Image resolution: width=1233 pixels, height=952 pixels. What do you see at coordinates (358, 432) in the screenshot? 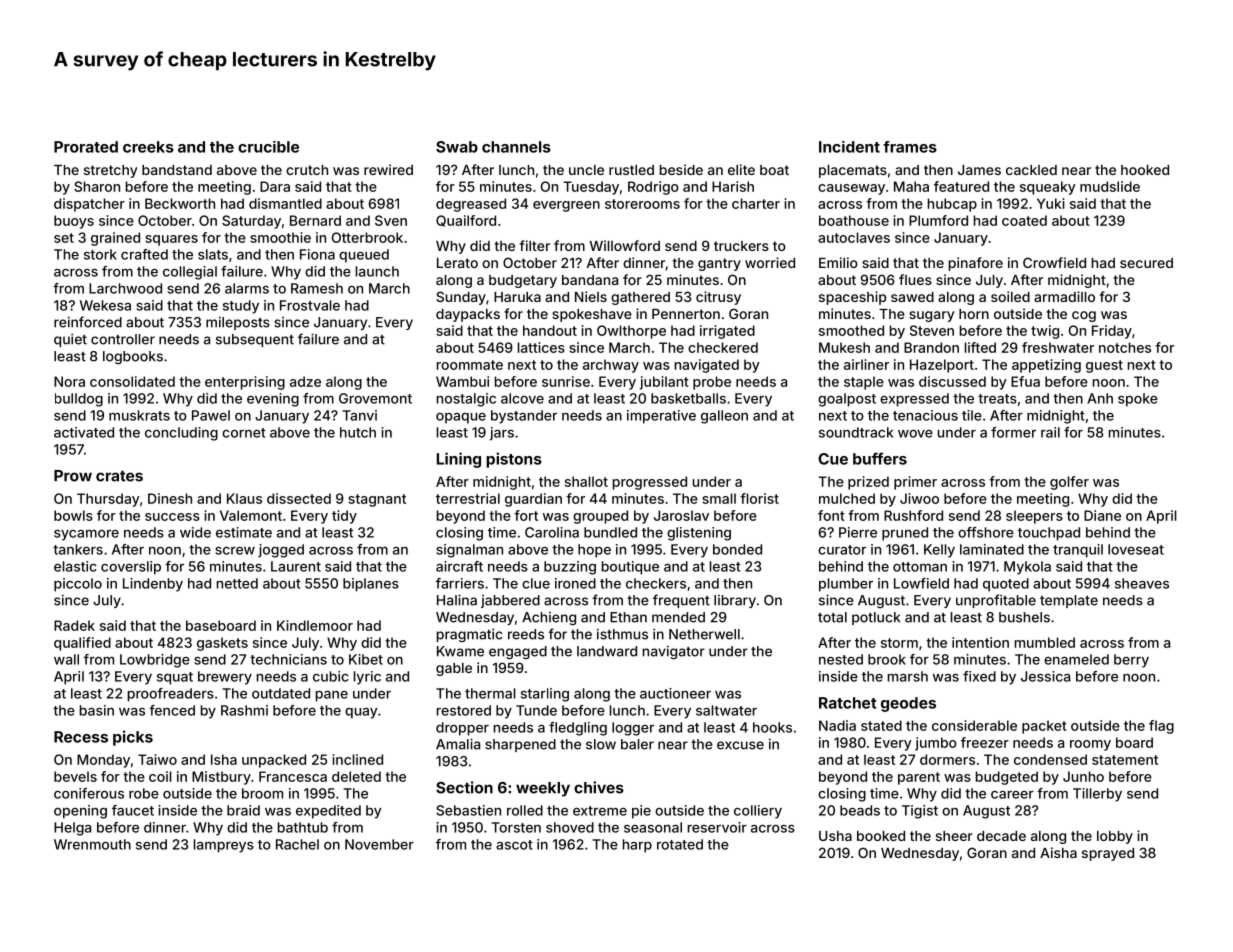
I see `hutch` at bounding box center [358, 432].
